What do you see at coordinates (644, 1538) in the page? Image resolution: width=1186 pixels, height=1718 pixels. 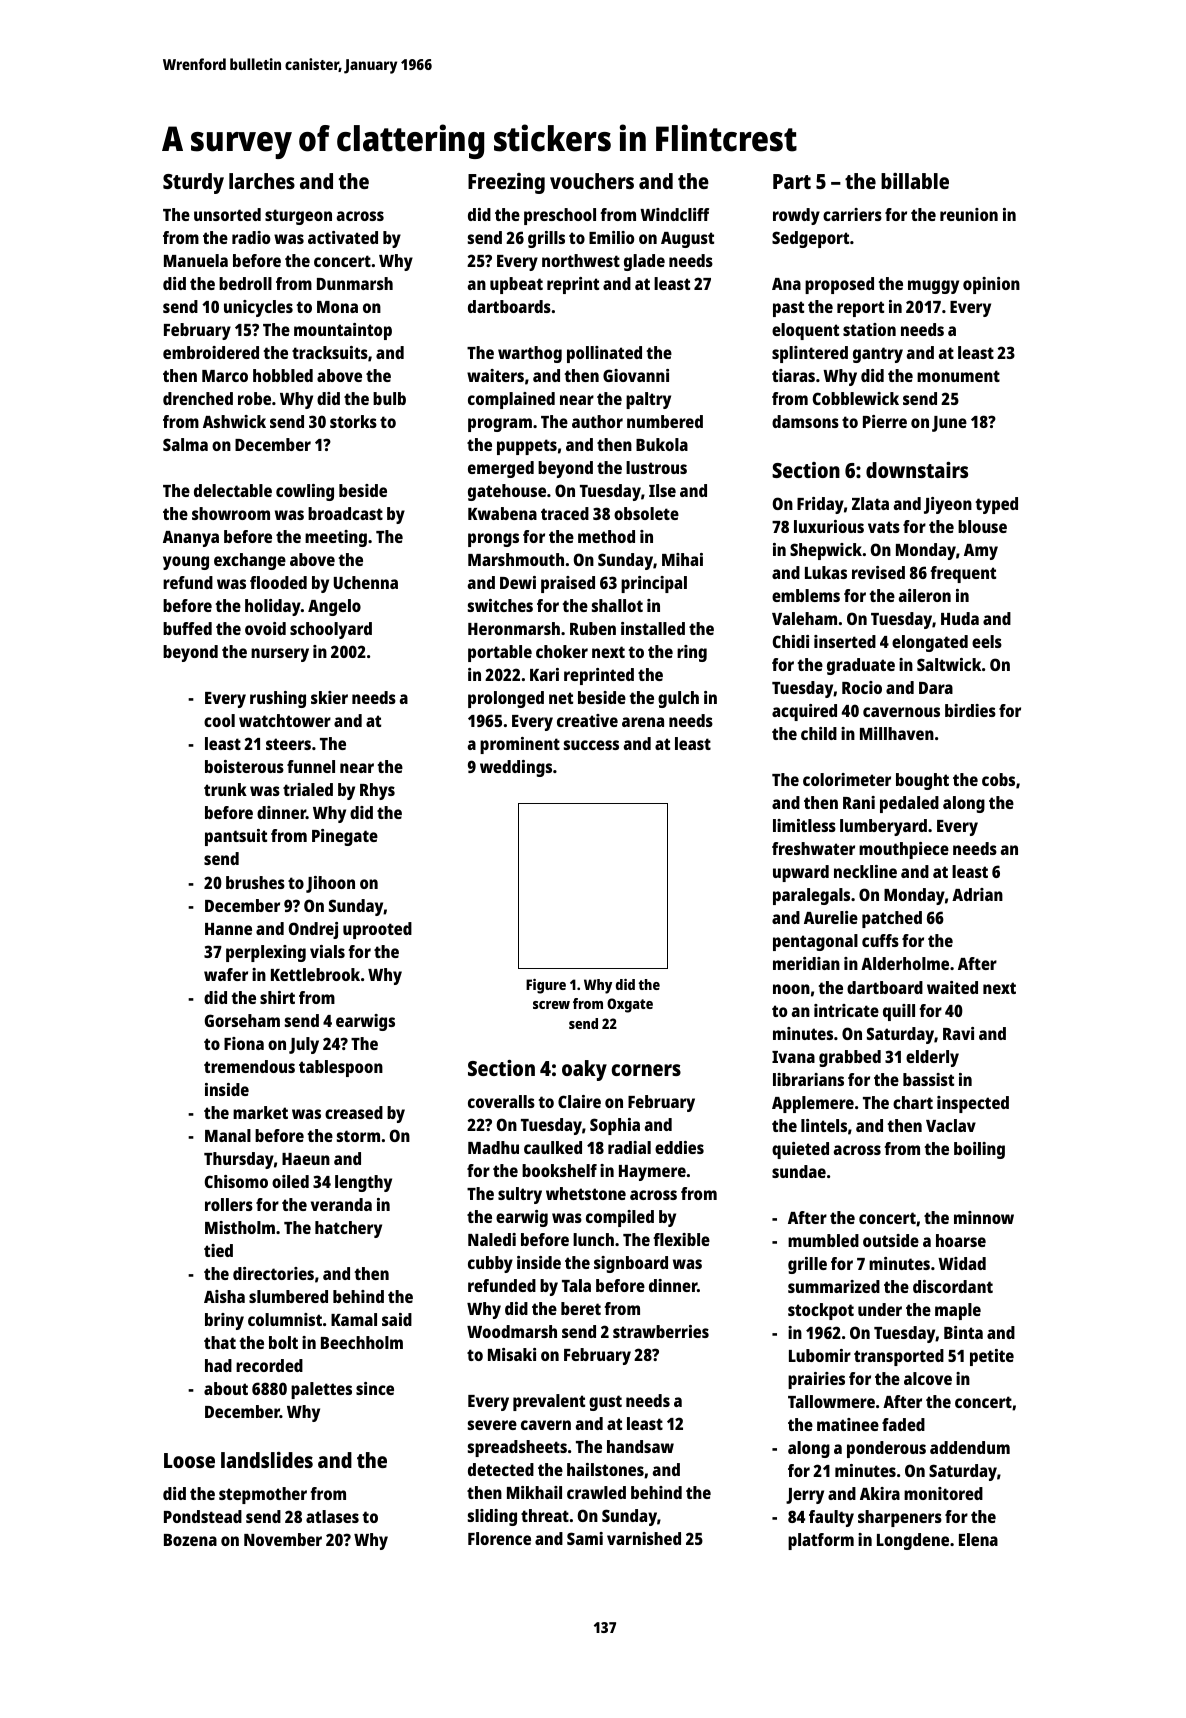 I see `varnished` at bounding box center [644, 1538].
